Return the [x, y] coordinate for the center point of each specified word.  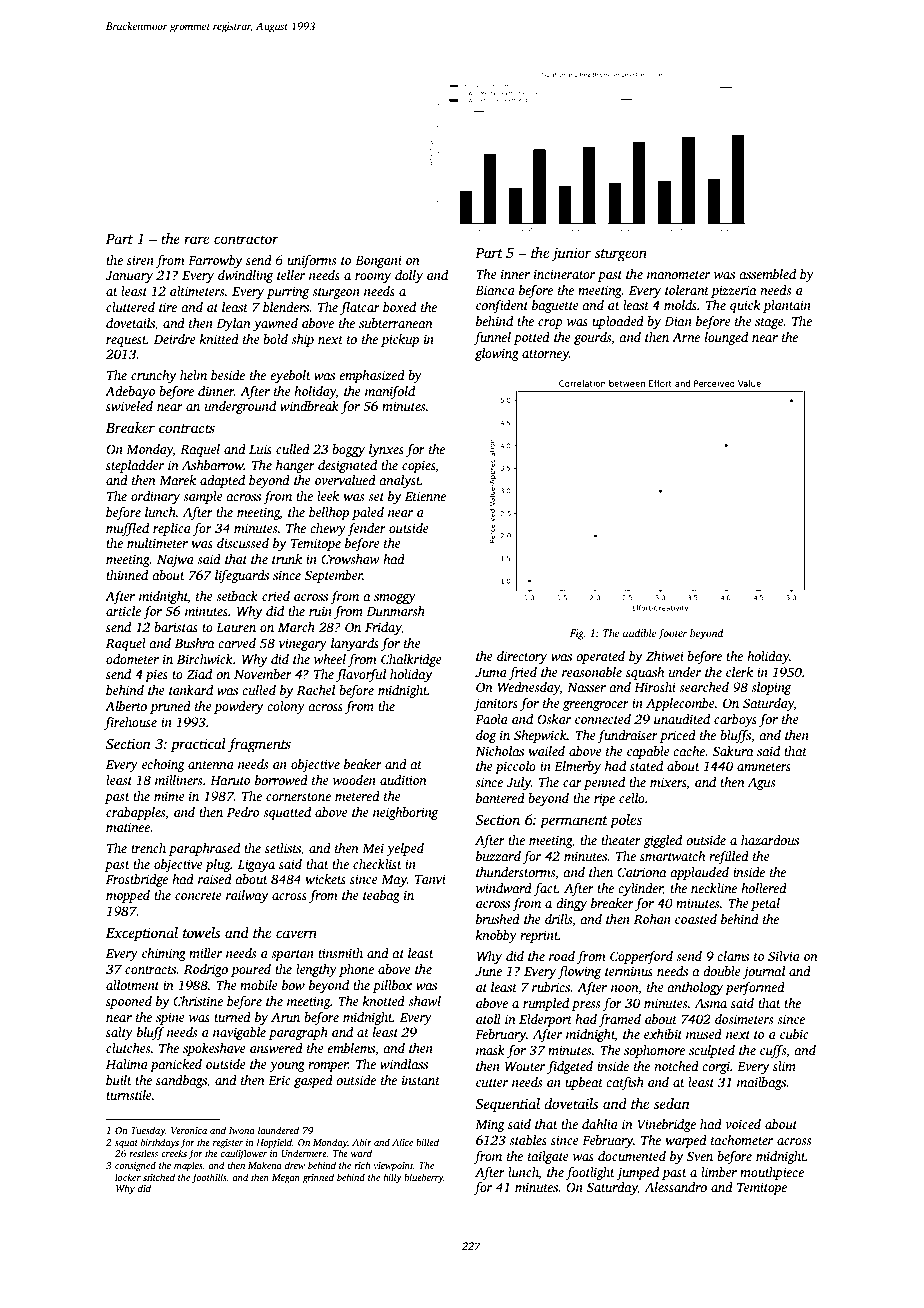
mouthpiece [772, 1173]
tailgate [548, 1157]
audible [640, 633]
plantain [787, 306]
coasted [696, 919]
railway [247, 896]
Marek [177, 480]
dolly [409, 276]
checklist [377, 864]
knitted [219, 339]
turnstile [129, 1095]
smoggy [395, 599]
